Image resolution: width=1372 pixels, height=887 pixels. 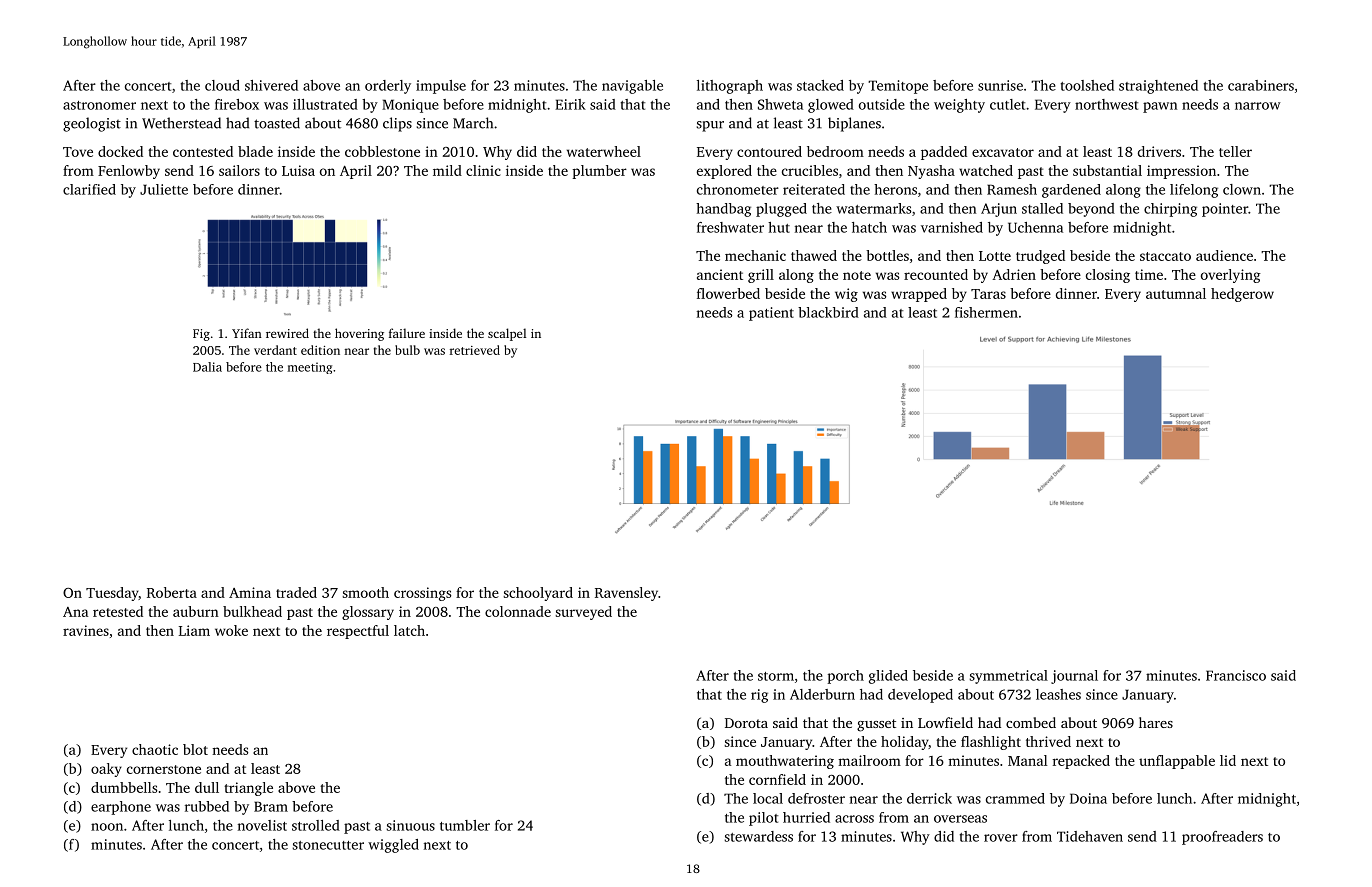 I want to click on fishermen, so click(x=986, y=312).
